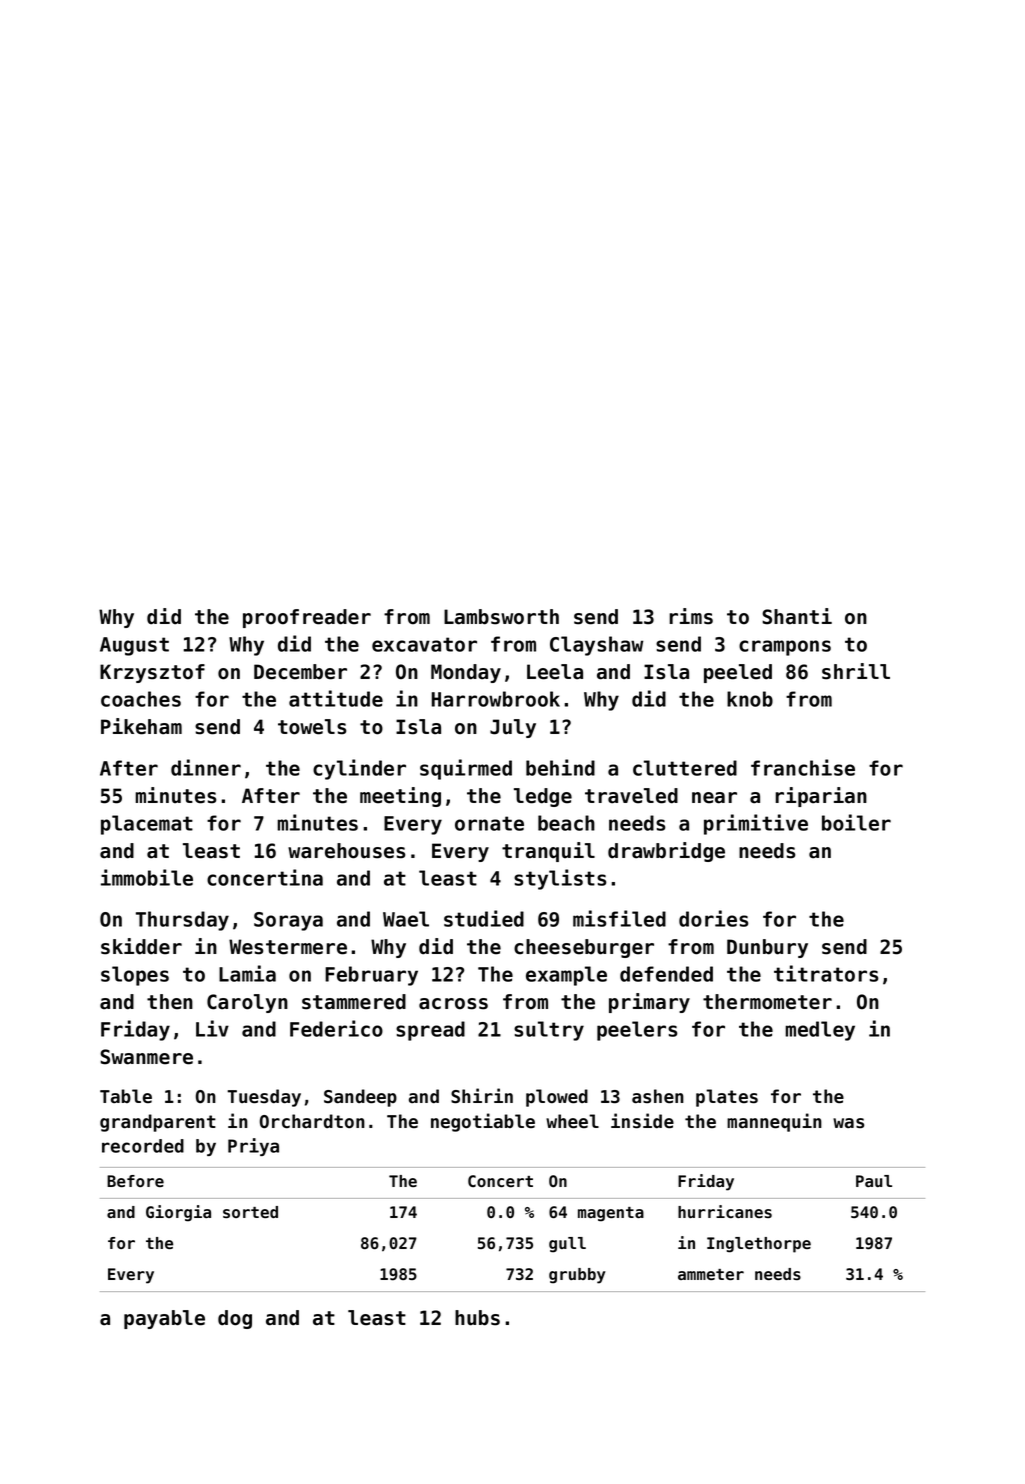 This screenshot has height=1484, width=1025. What do you see at coordinates (164, 1319) in the screenshot?
I see `payable` at bounding box center [164, 1319].
